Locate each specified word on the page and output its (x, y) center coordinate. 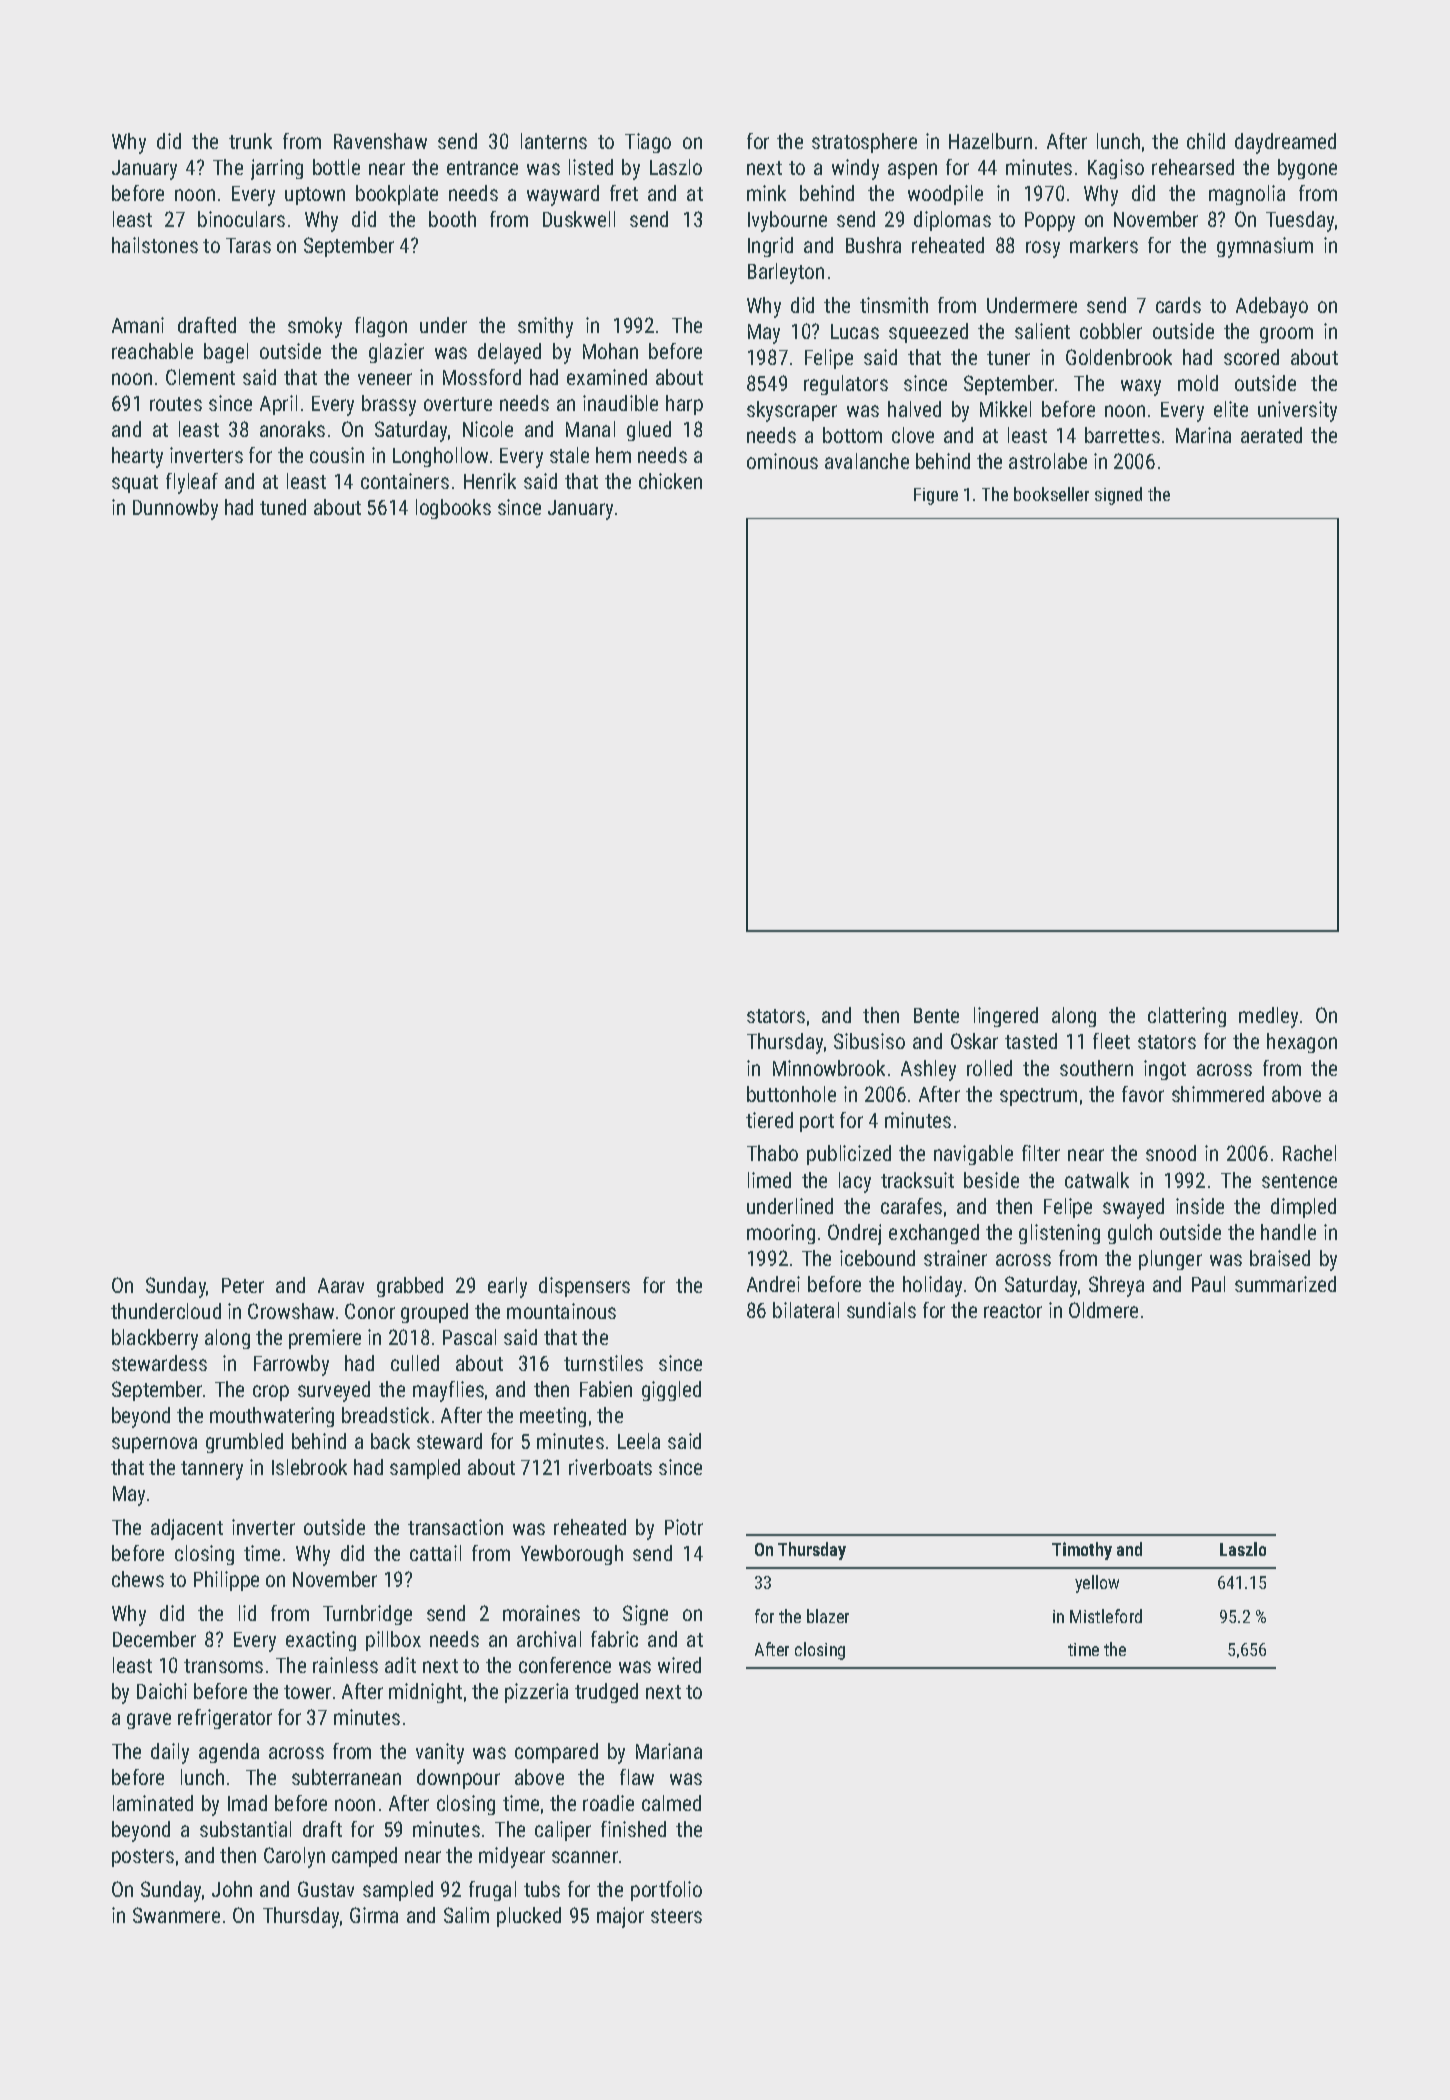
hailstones (155, 245)
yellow (1097, 1584)
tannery (212, 1470)
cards (1178, 305)
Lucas (855, 331)
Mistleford (1106, 1616)
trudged (606, 1693)
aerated (1271, 435)
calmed (671, 1803)
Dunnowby (175, 509)
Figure (936, 496)
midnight (425, 1693)
